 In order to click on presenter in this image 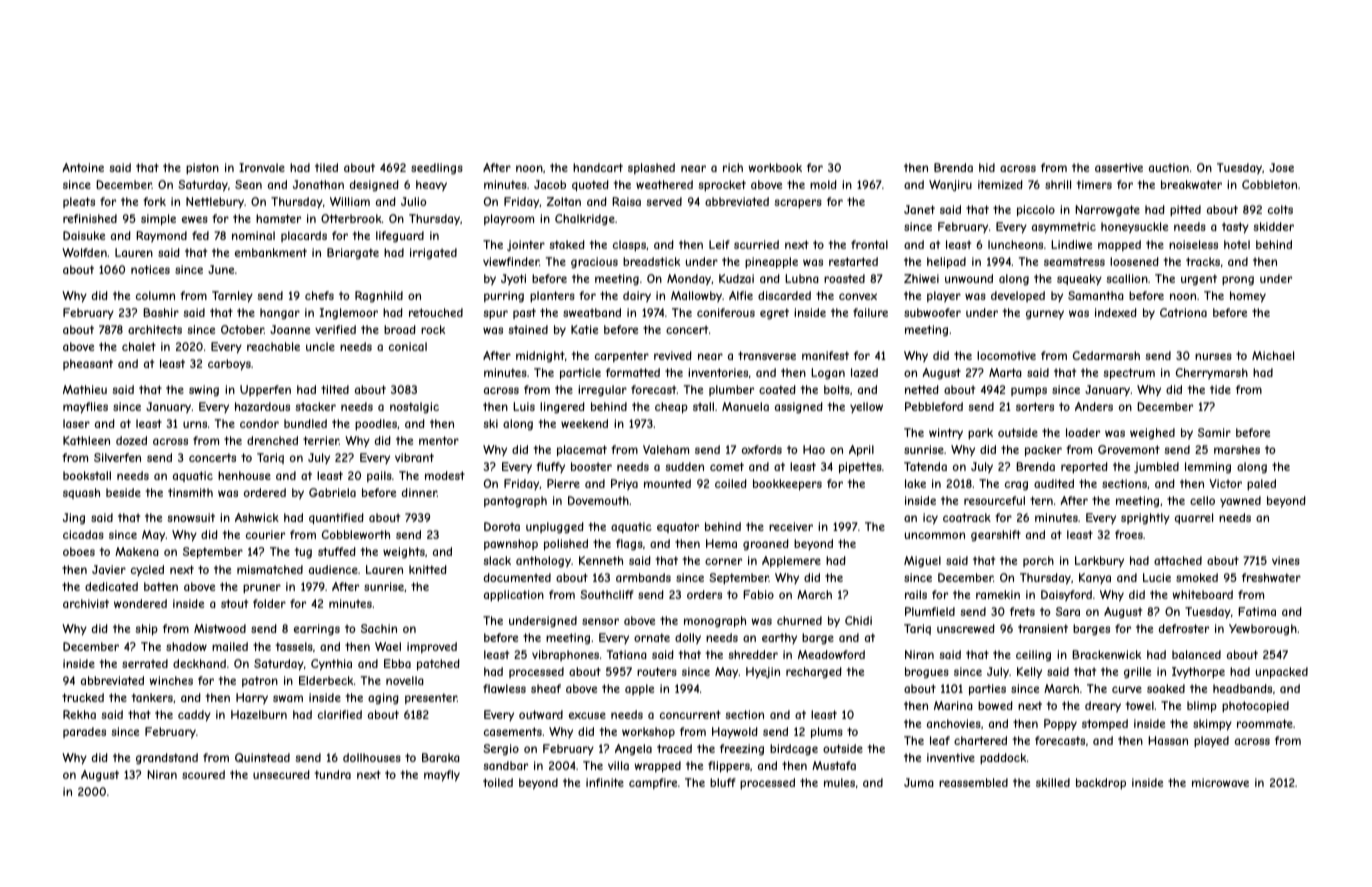, I will do `click(431, 698)`.
